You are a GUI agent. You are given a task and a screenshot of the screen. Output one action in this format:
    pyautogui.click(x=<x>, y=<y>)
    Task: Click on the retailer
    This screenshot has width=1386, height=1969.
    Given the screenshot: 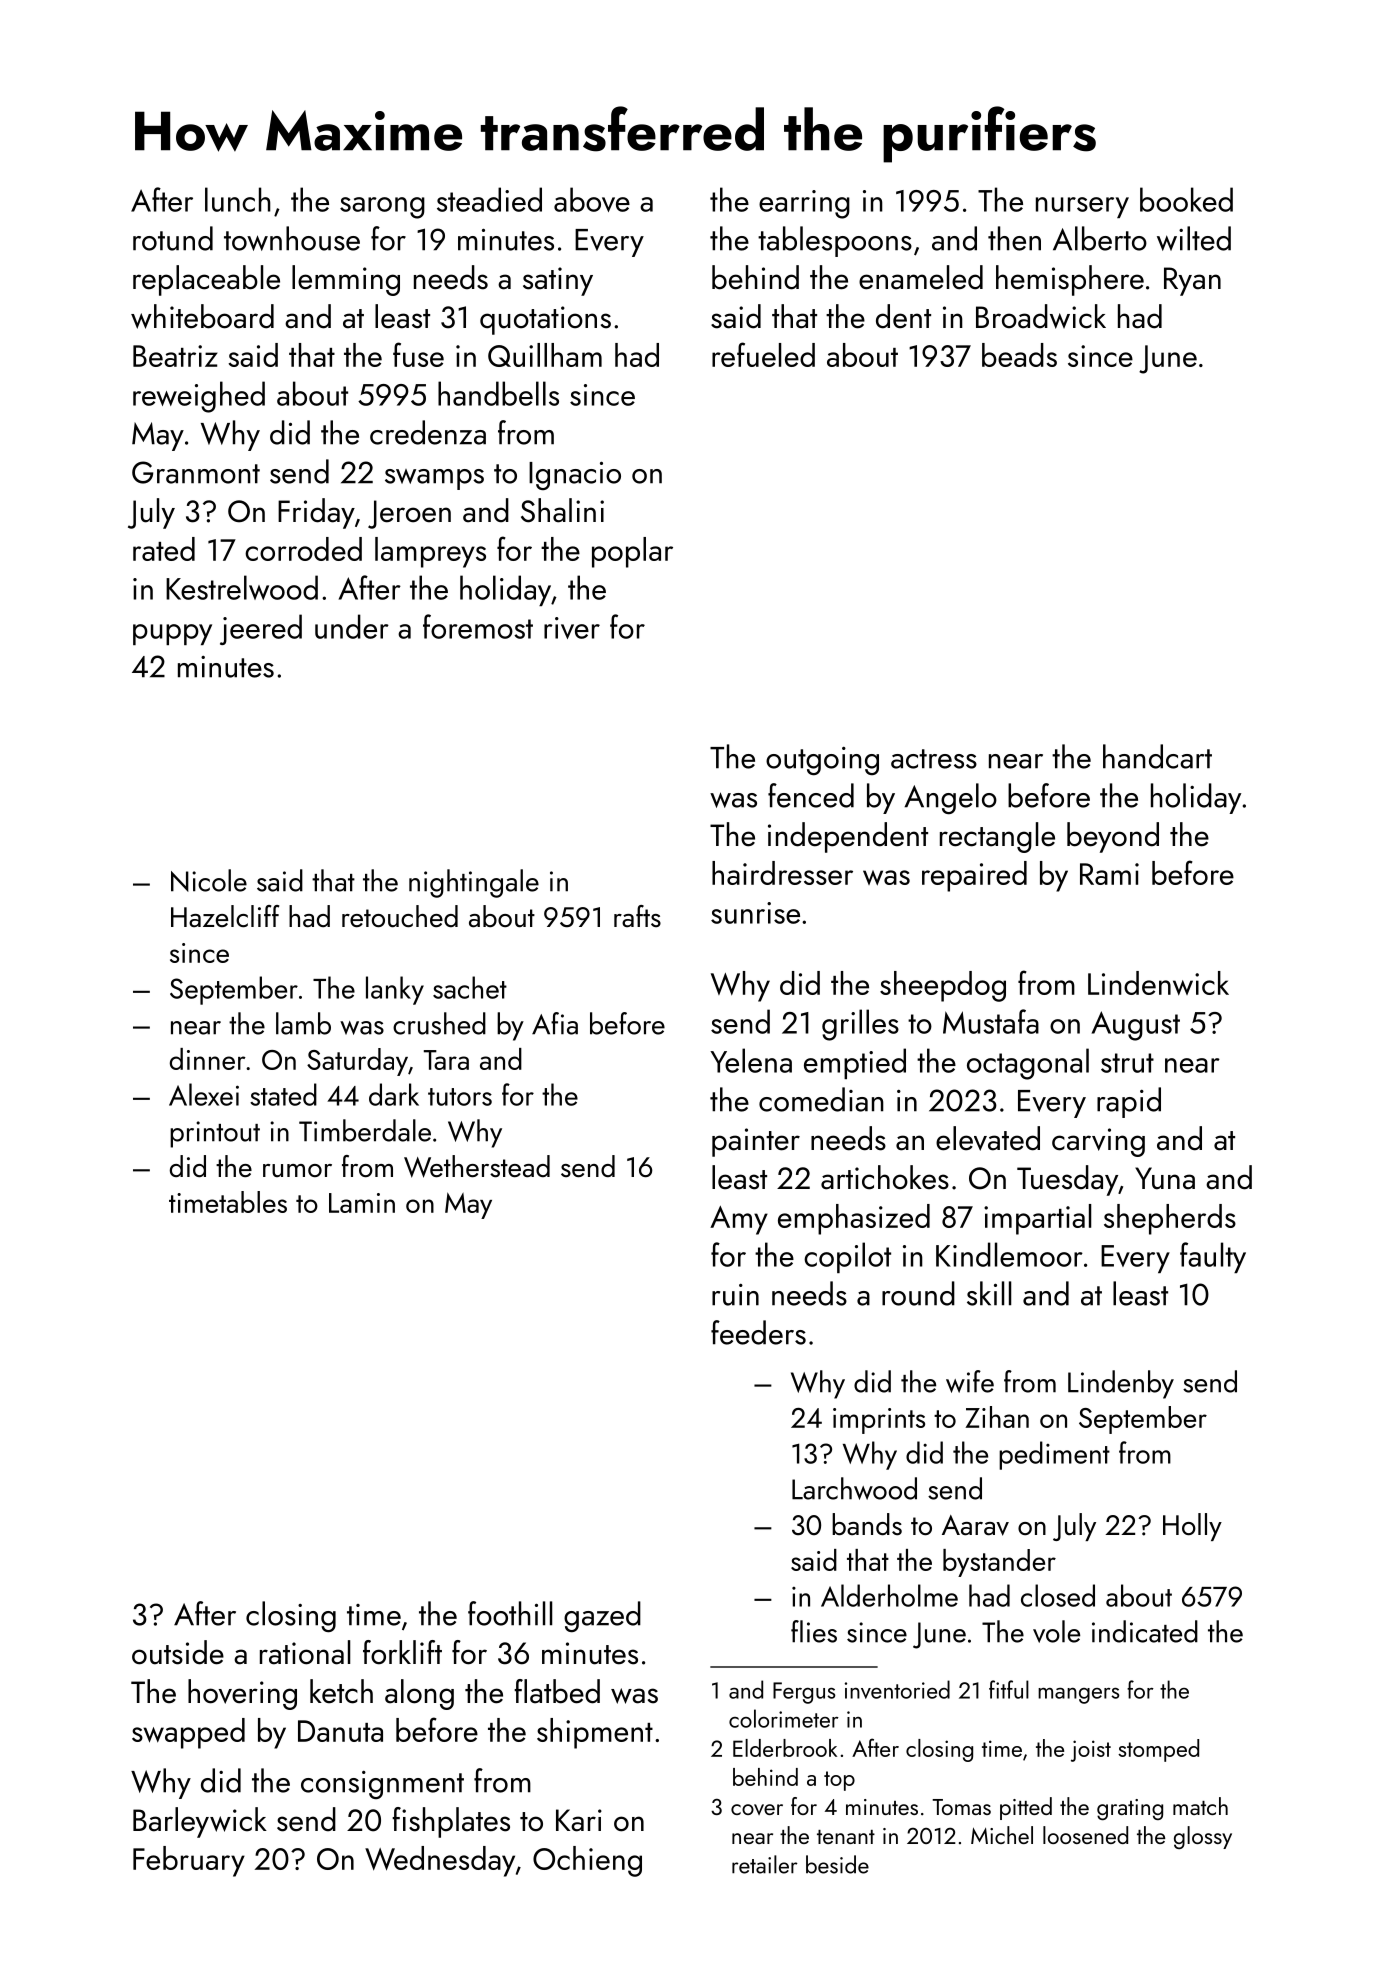 What is the action you would take?
    pyautogui.click(x=765, y=1864)
